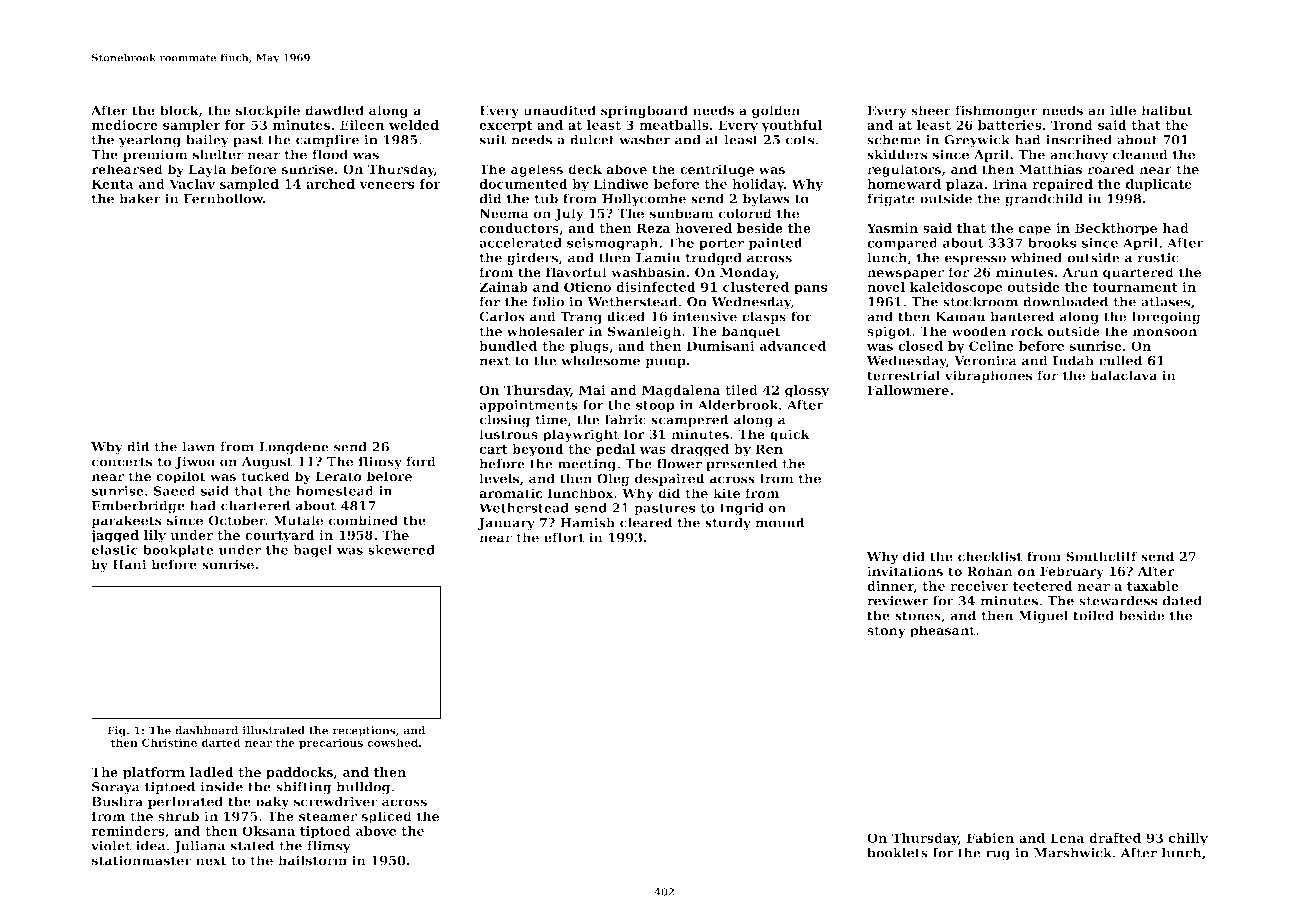 This screenshot has height=924, width=1308. Describe the element at coordinates (386, 817) in the screenshot. I see `spliced` at that location.
